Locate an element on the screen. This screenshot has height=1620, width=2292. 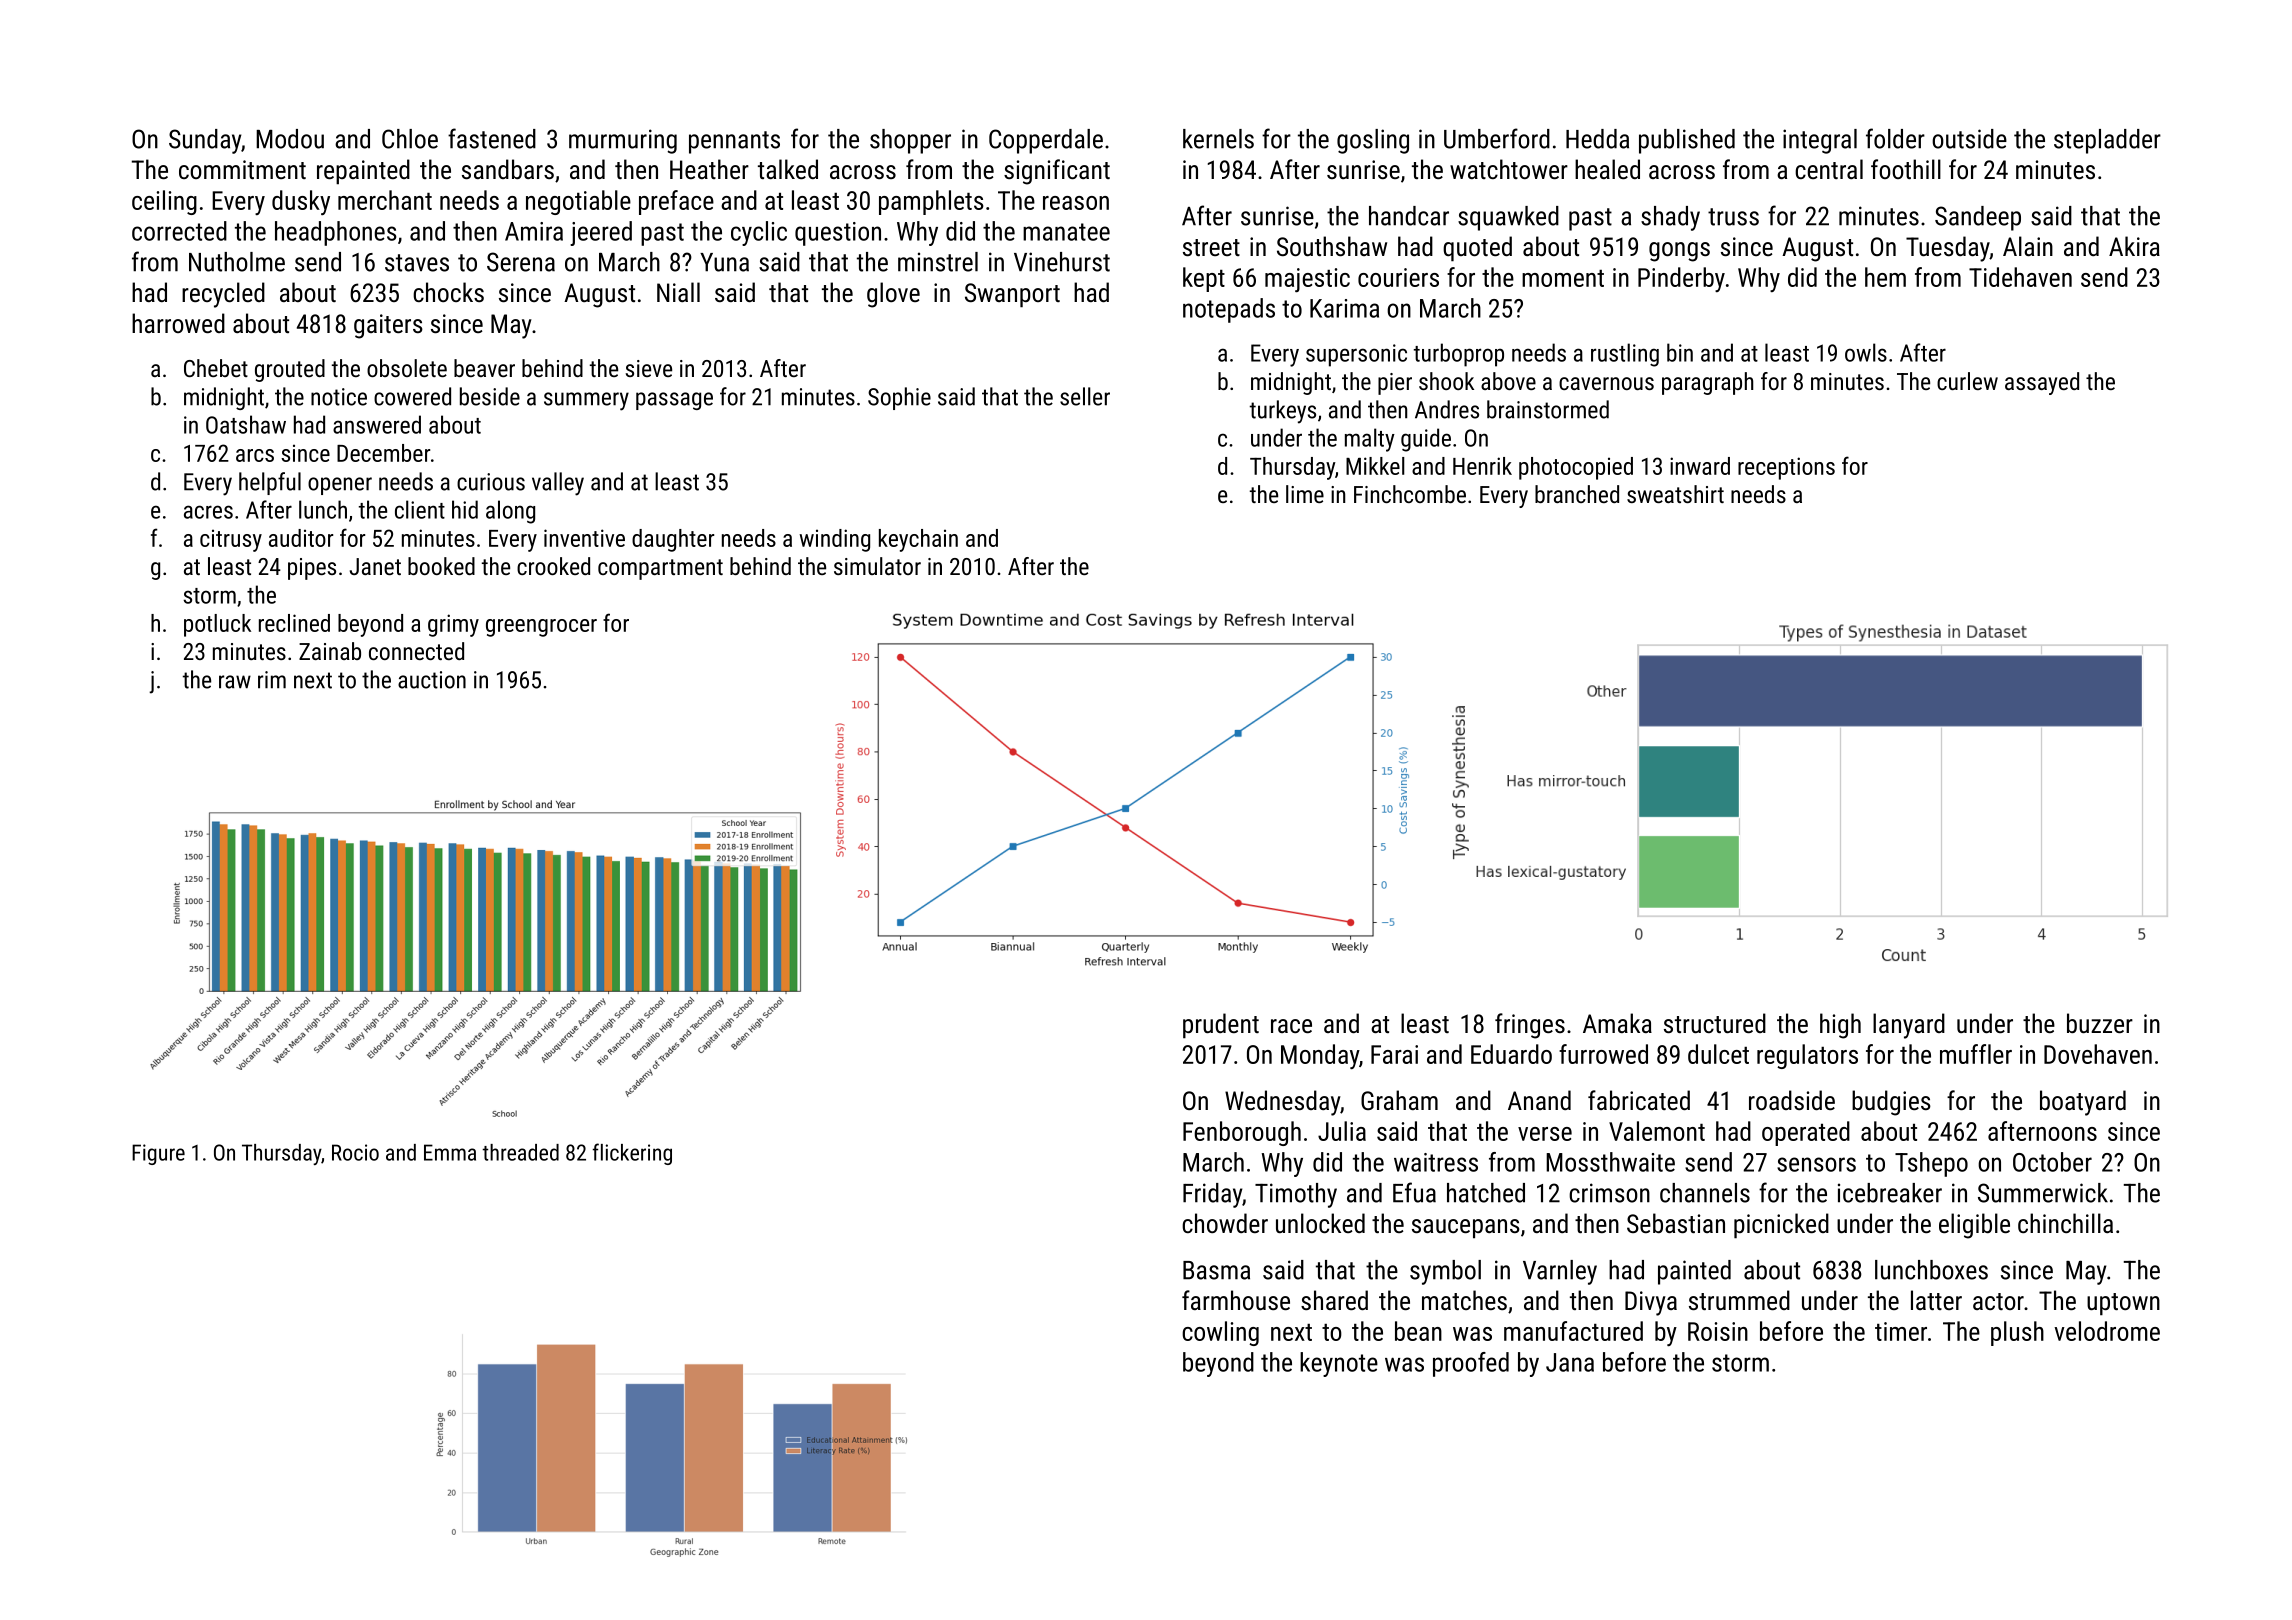
threaded is located at coordinates (520, 1152).
